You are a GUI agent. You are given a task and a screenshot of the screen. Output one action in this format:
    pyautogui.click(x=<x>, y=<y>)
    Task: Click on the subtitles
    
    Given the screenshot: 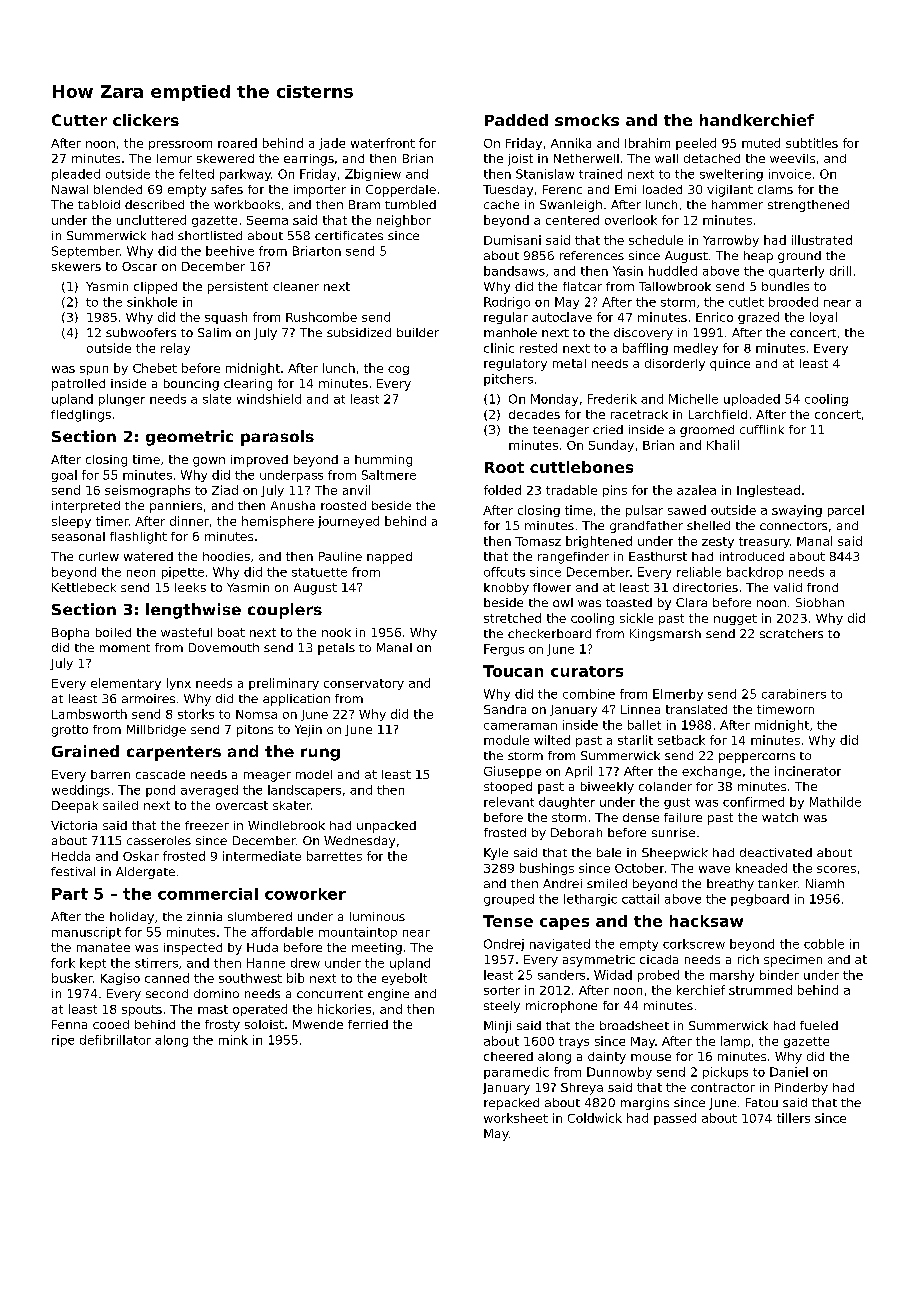 What is the action you would take?
    pyautogui.click(x=812, y=143)
